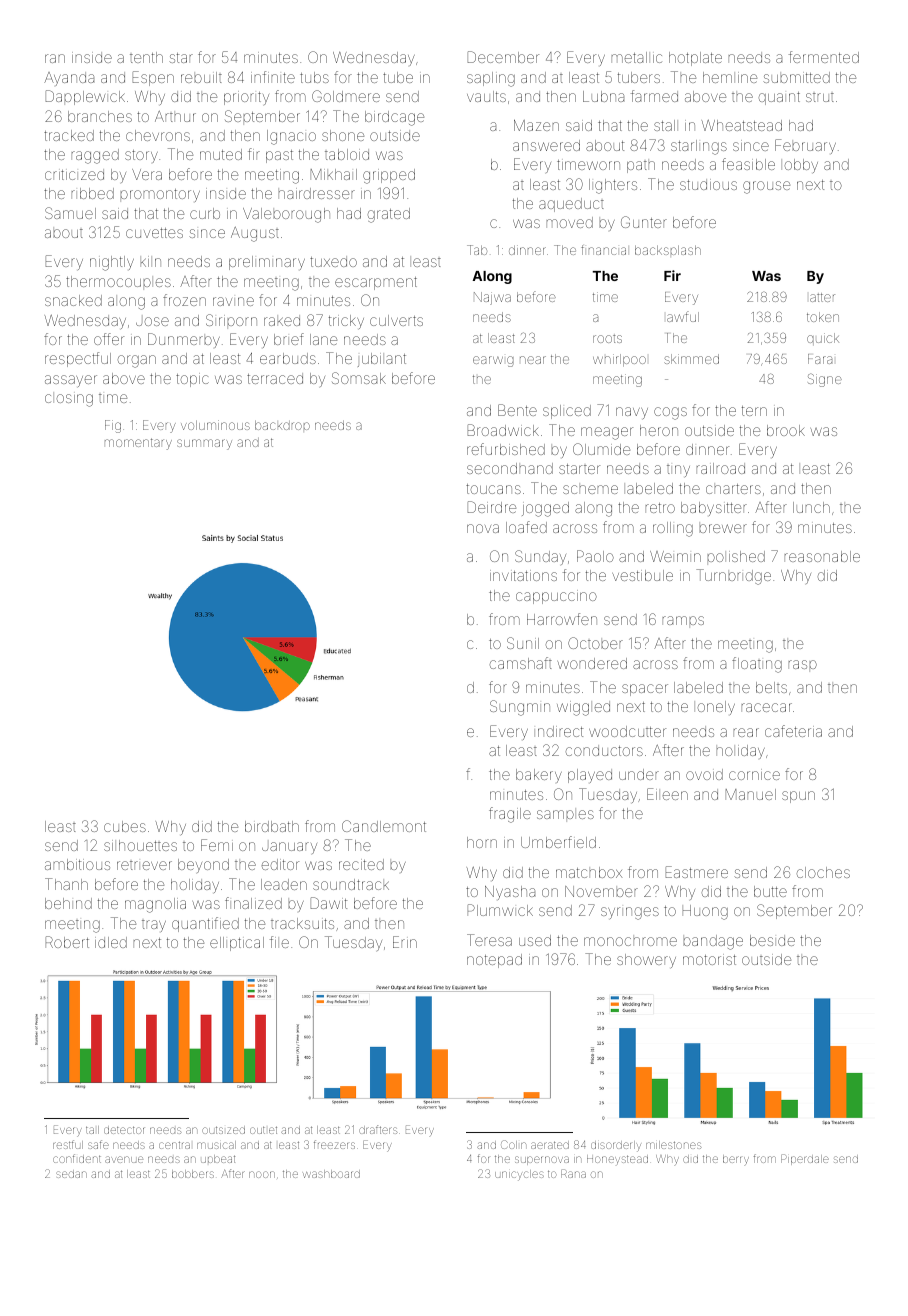  Describe the element at coordinates (93, 193) in the document. I see `ribbed` at that location.
